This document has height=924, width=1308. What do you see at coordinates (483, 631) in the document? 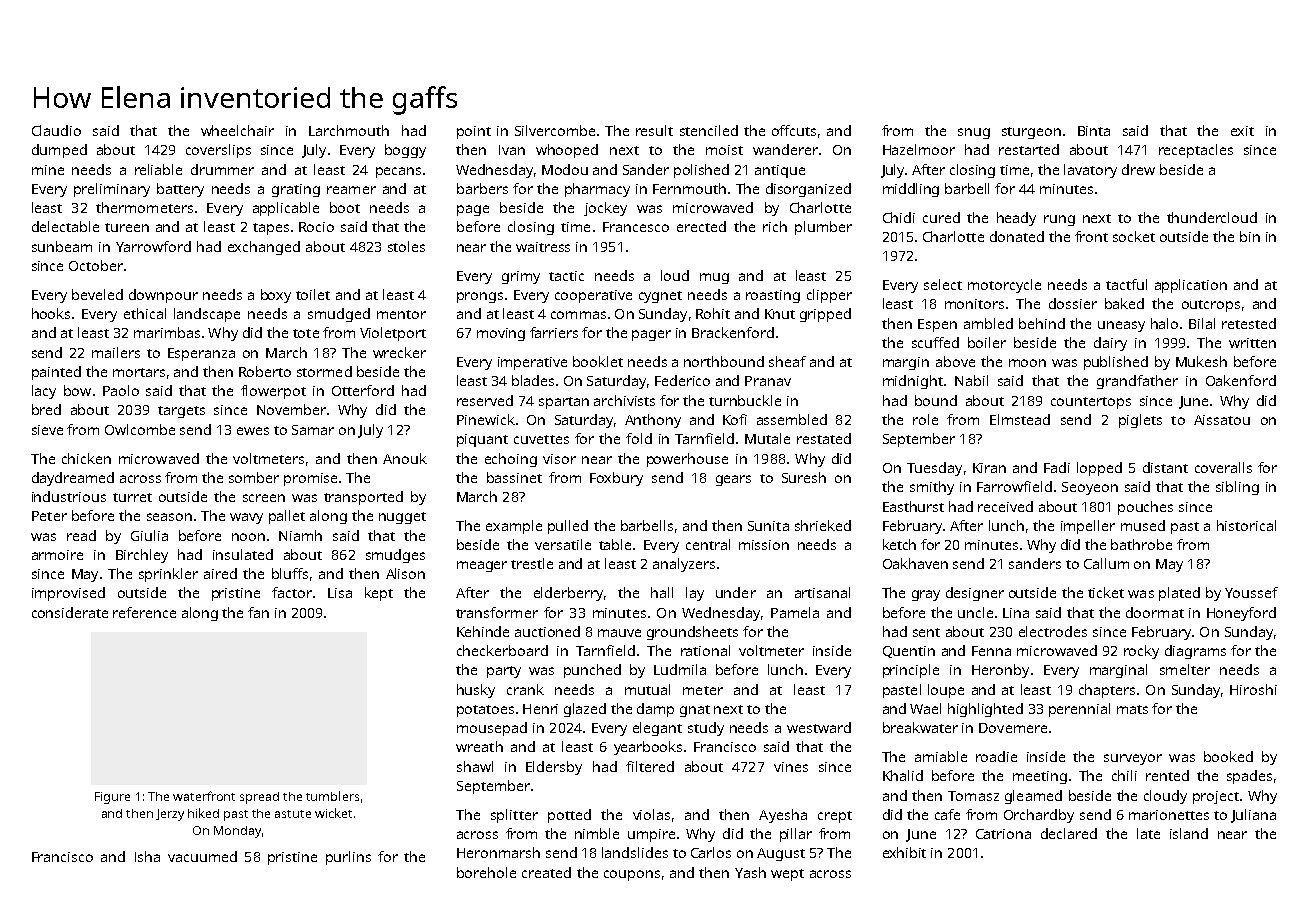
I see `Kehinde` at bounding box center [483, 631].
